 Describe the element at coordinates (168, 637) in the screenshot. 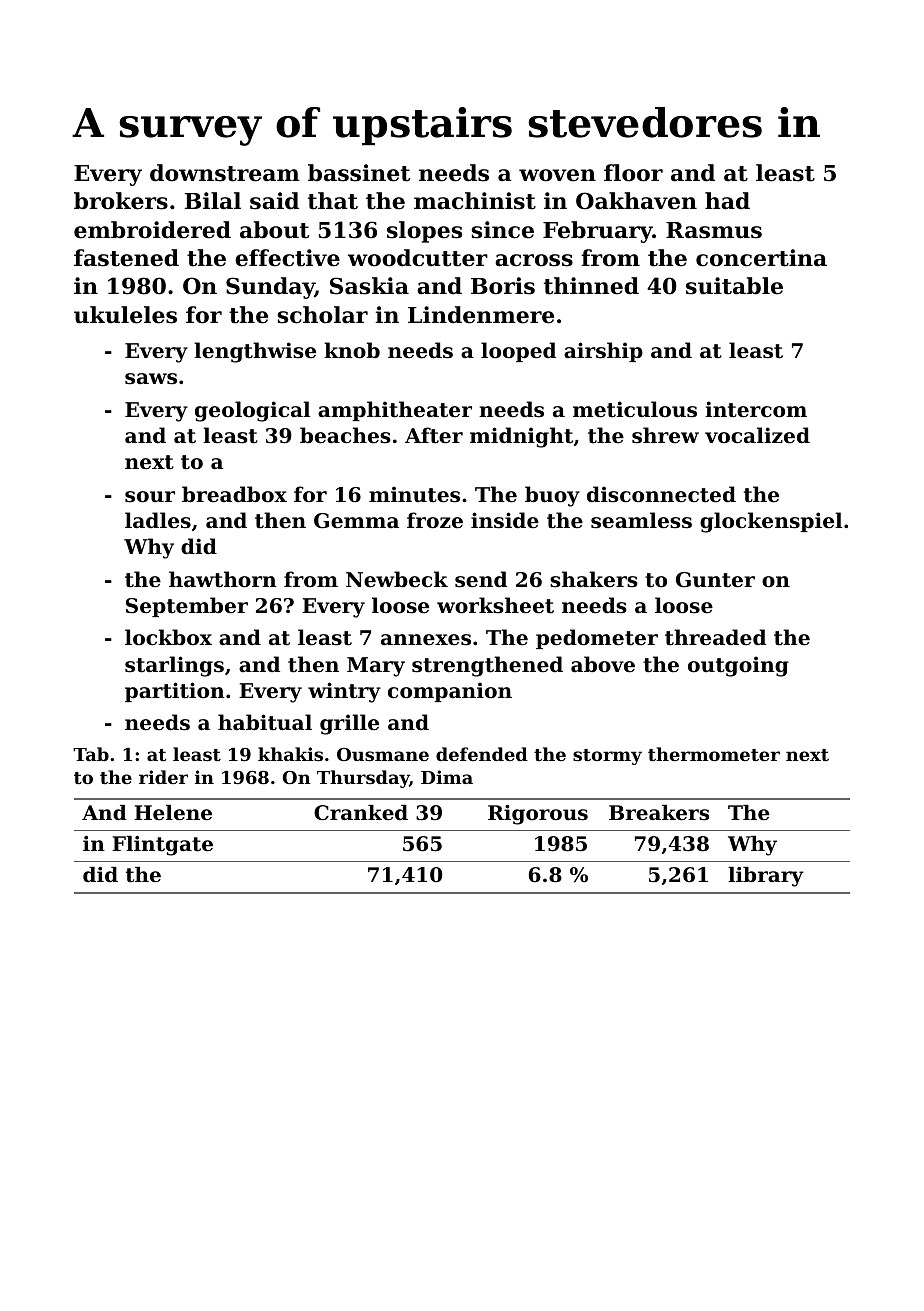

I see `lockbox` at that location.
